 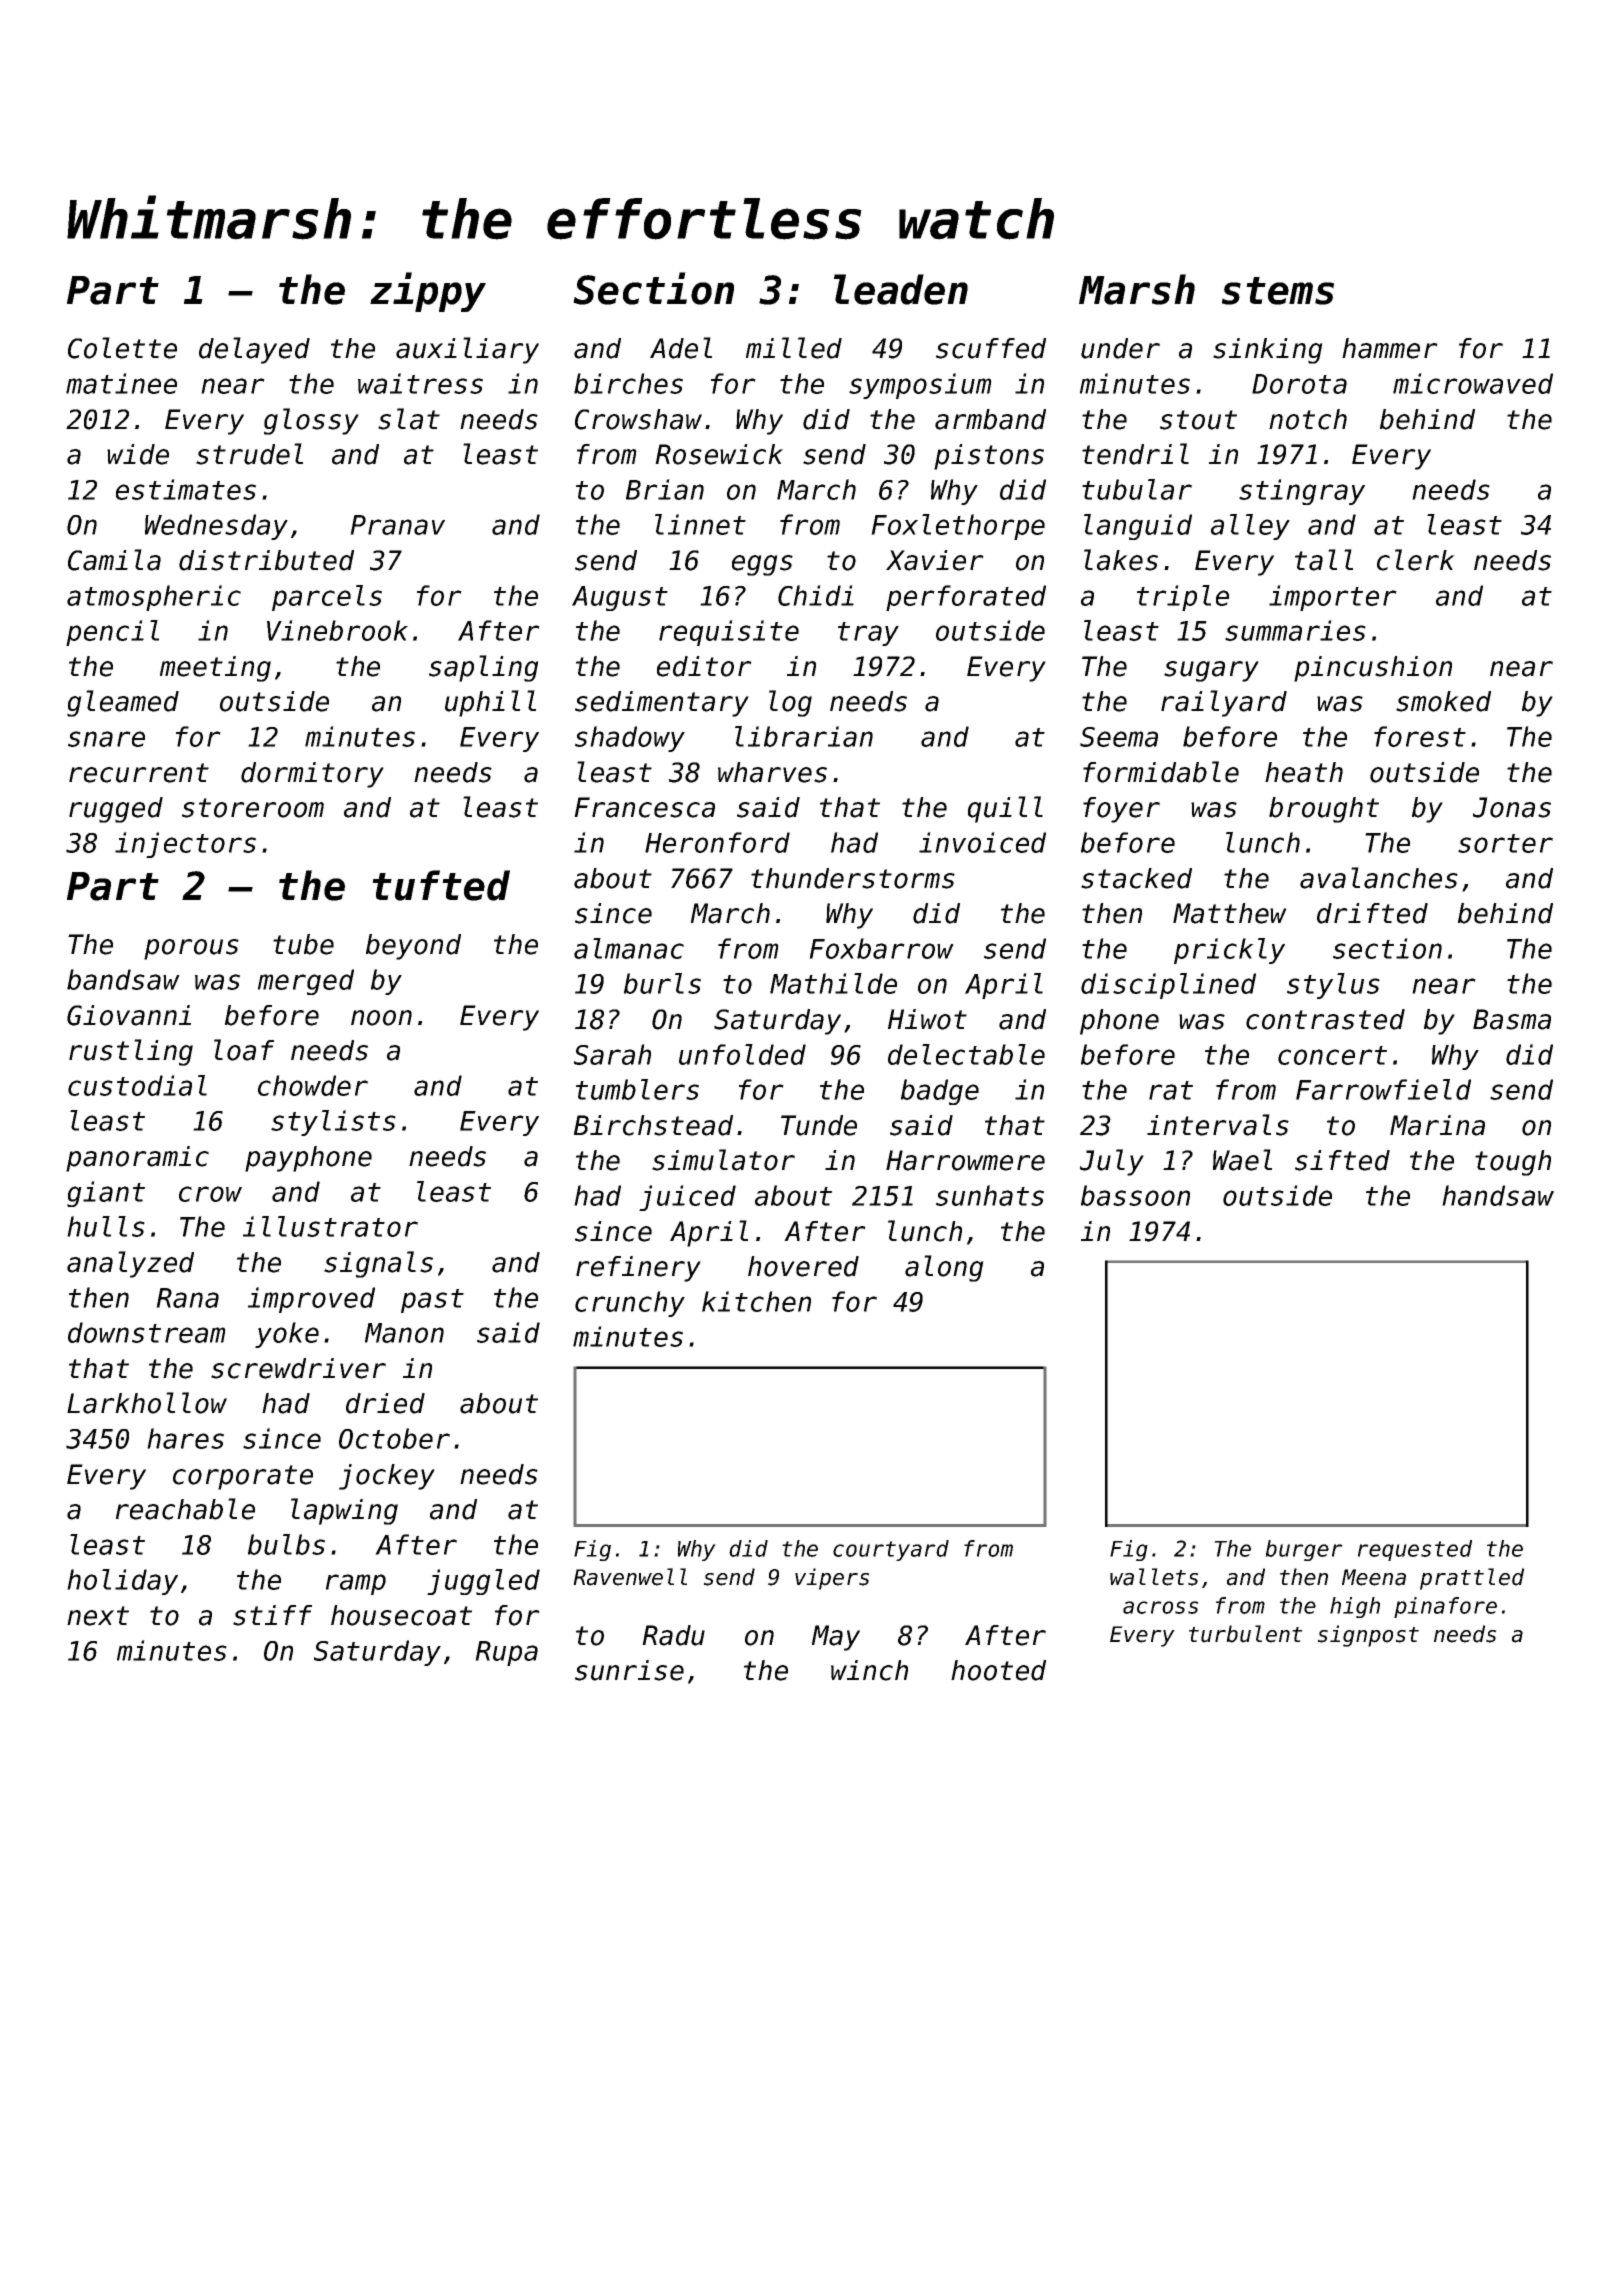 I want to click on symposium, so click(x=920, y=386).
